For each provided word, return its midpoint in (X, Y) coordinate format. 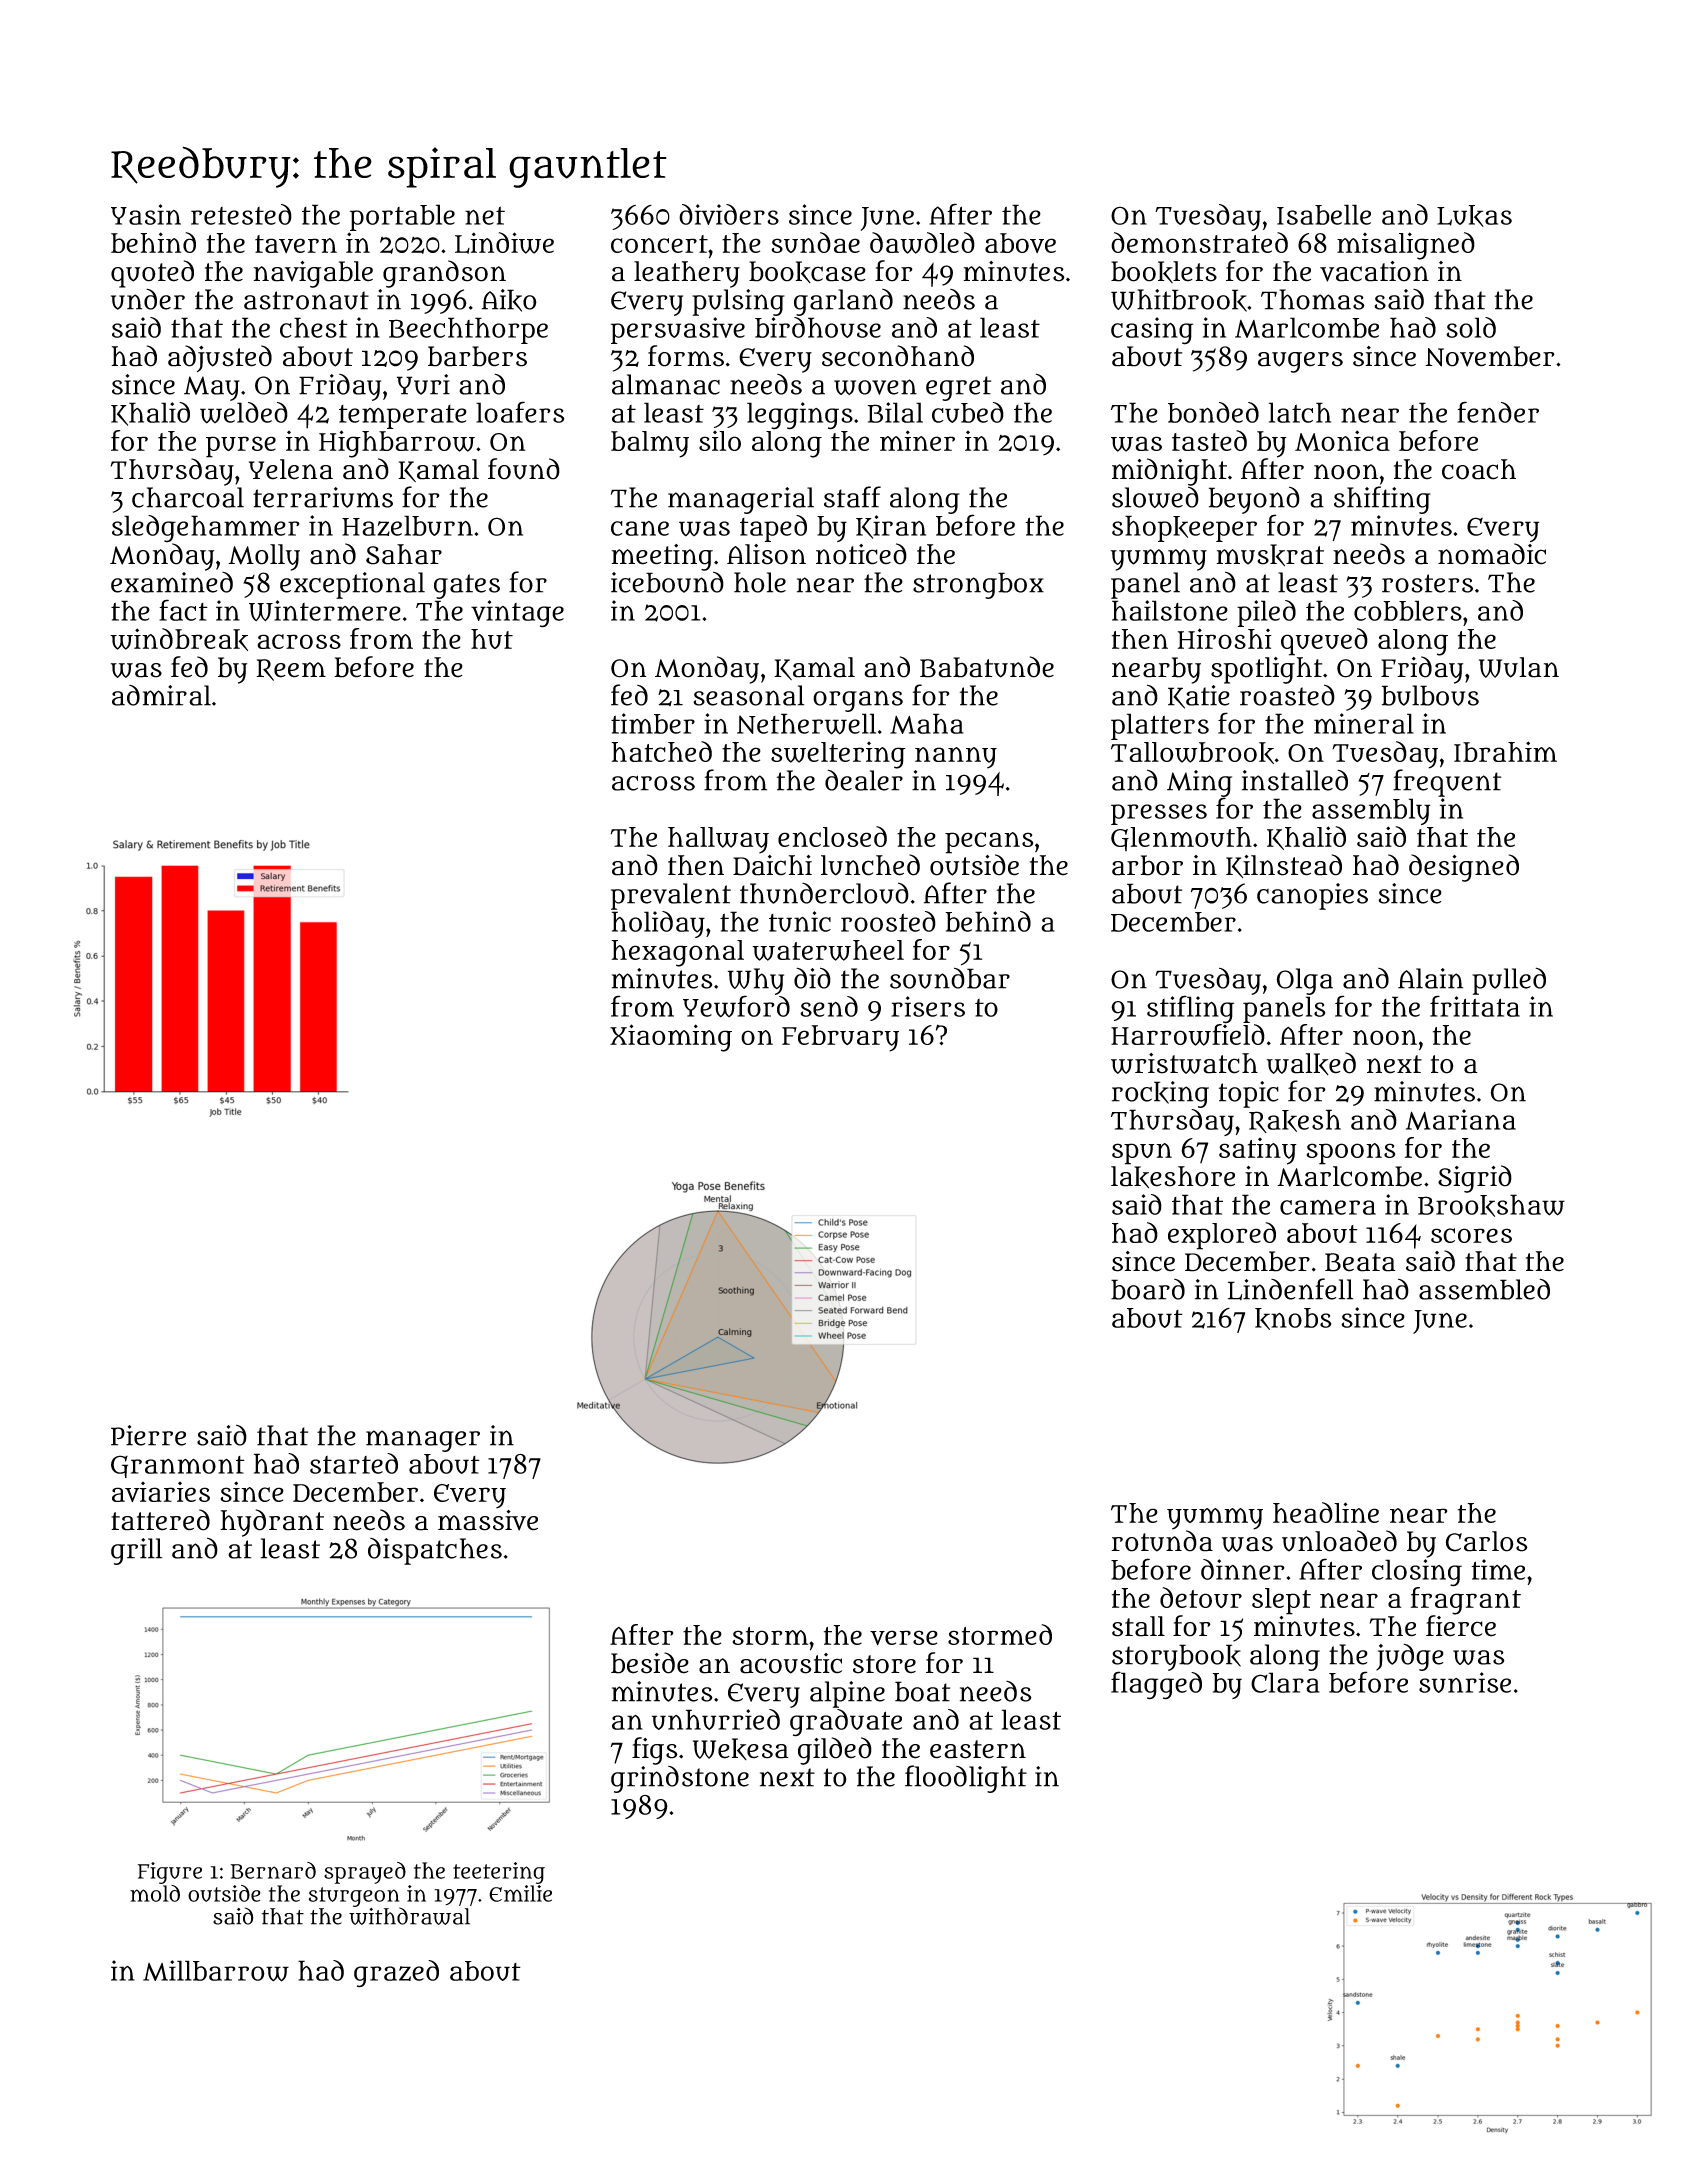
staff (852, 497)
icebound (667, 582)
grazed (396, 1974)
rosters (1427, 583)
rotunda (1162, 1541)
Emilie (520, 1893)
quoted (152, 274)
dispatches (435, 1551)
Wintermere (325, 610)
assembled (1484, 1289)
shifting (1382, 500)
